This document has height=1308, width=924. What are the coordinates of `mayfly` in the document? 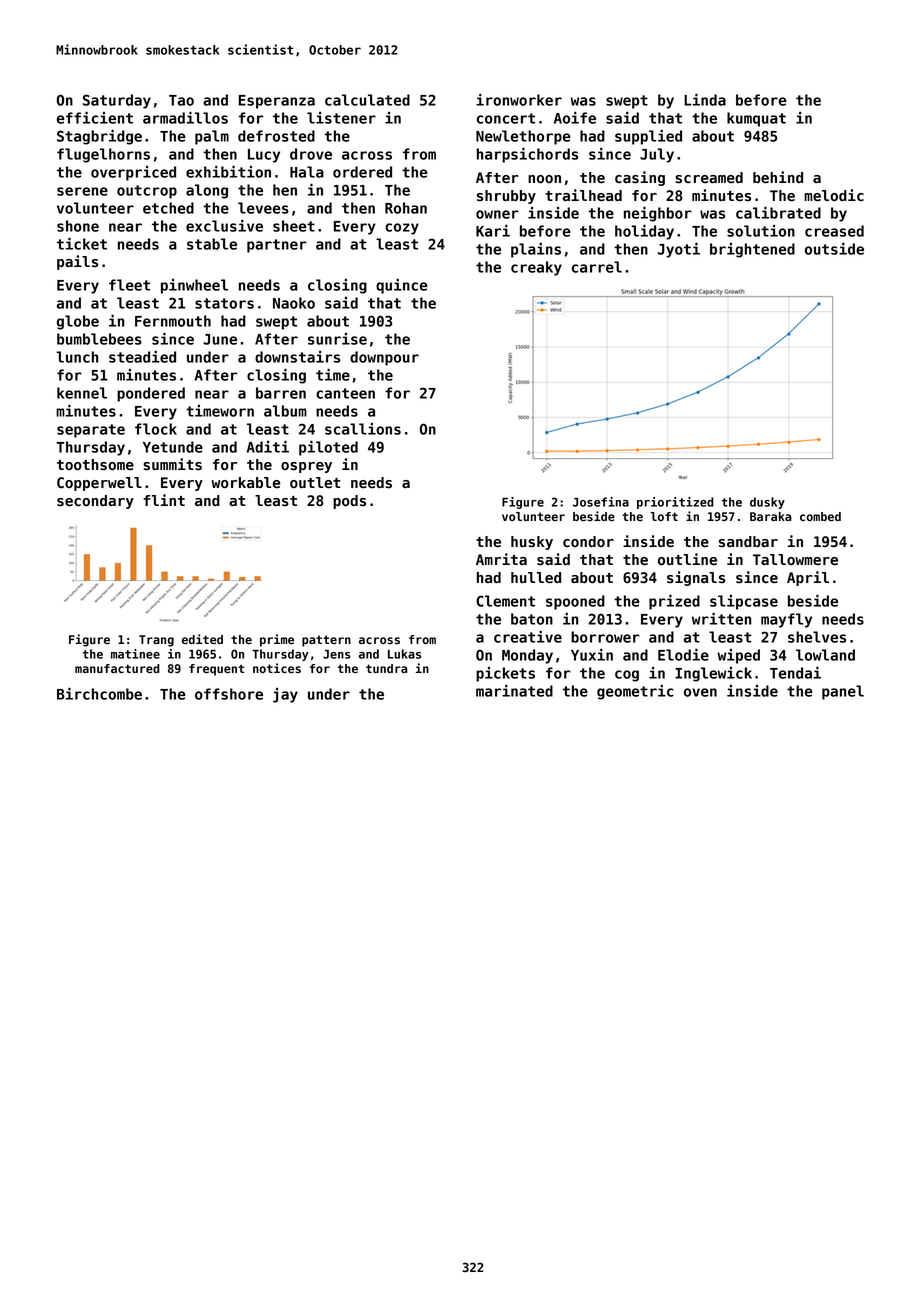 It's located at (786, 620).
